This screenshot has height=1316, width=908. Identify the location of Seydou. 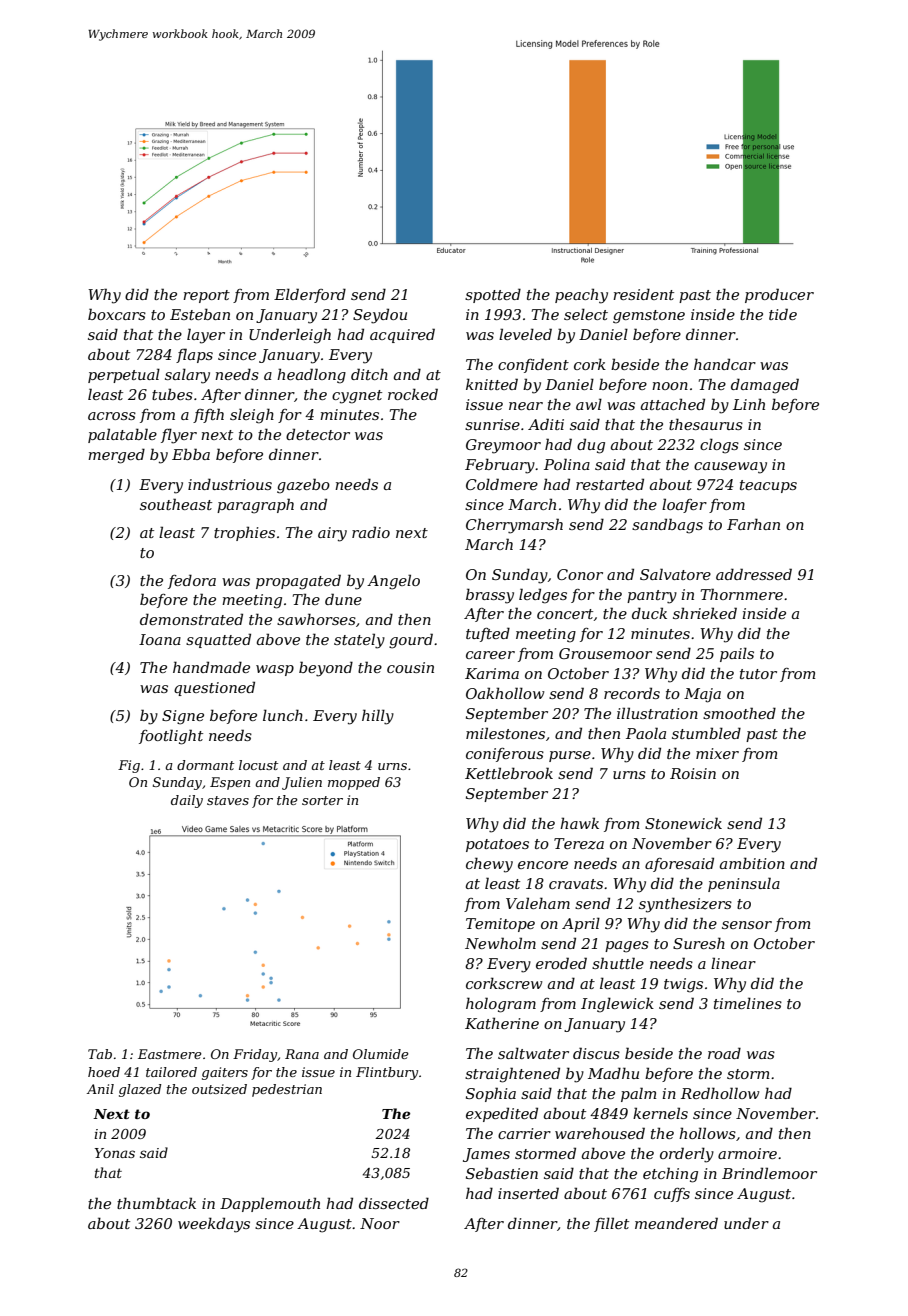
(380, 316).
